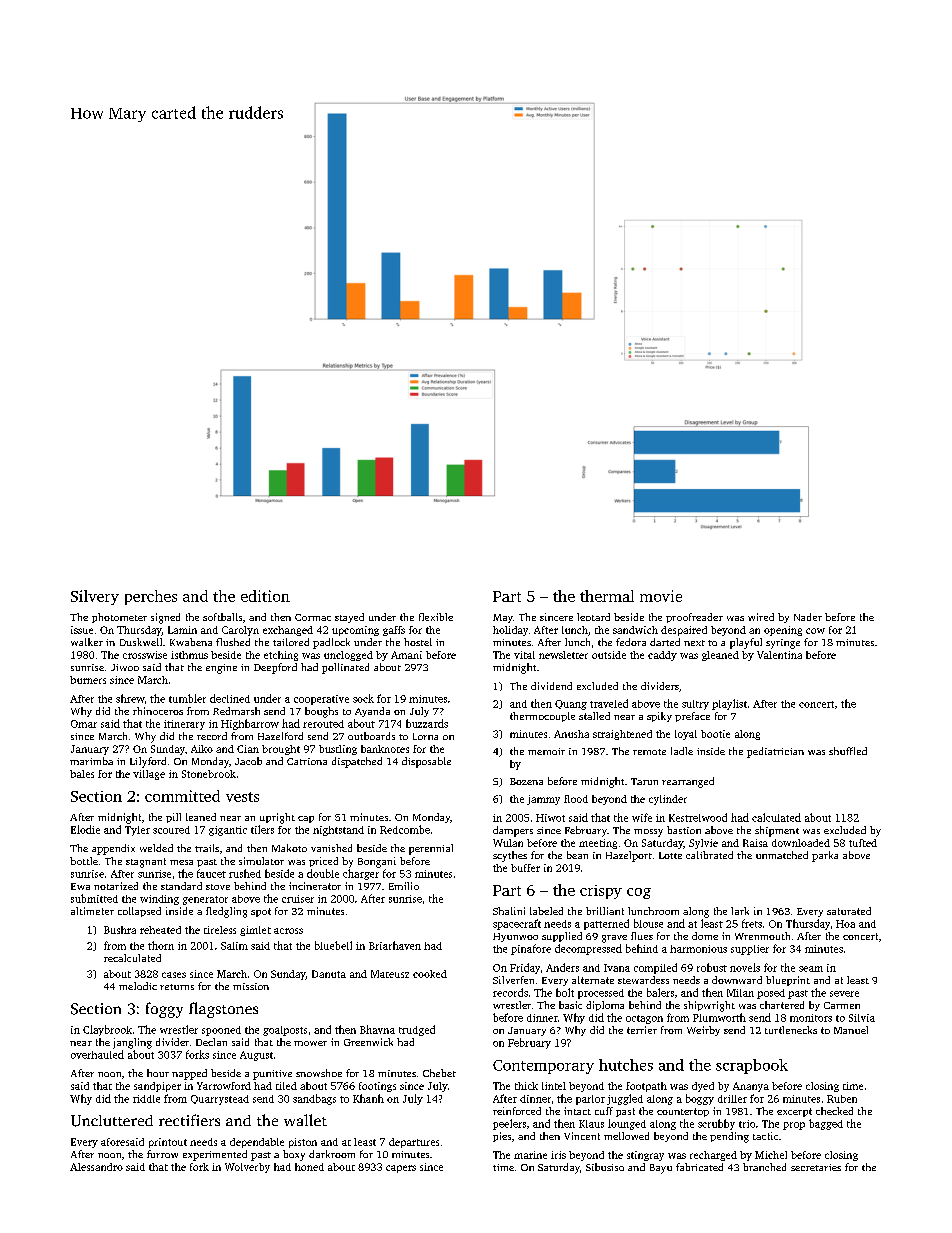  I want to click on edition, so click(265, 596).
